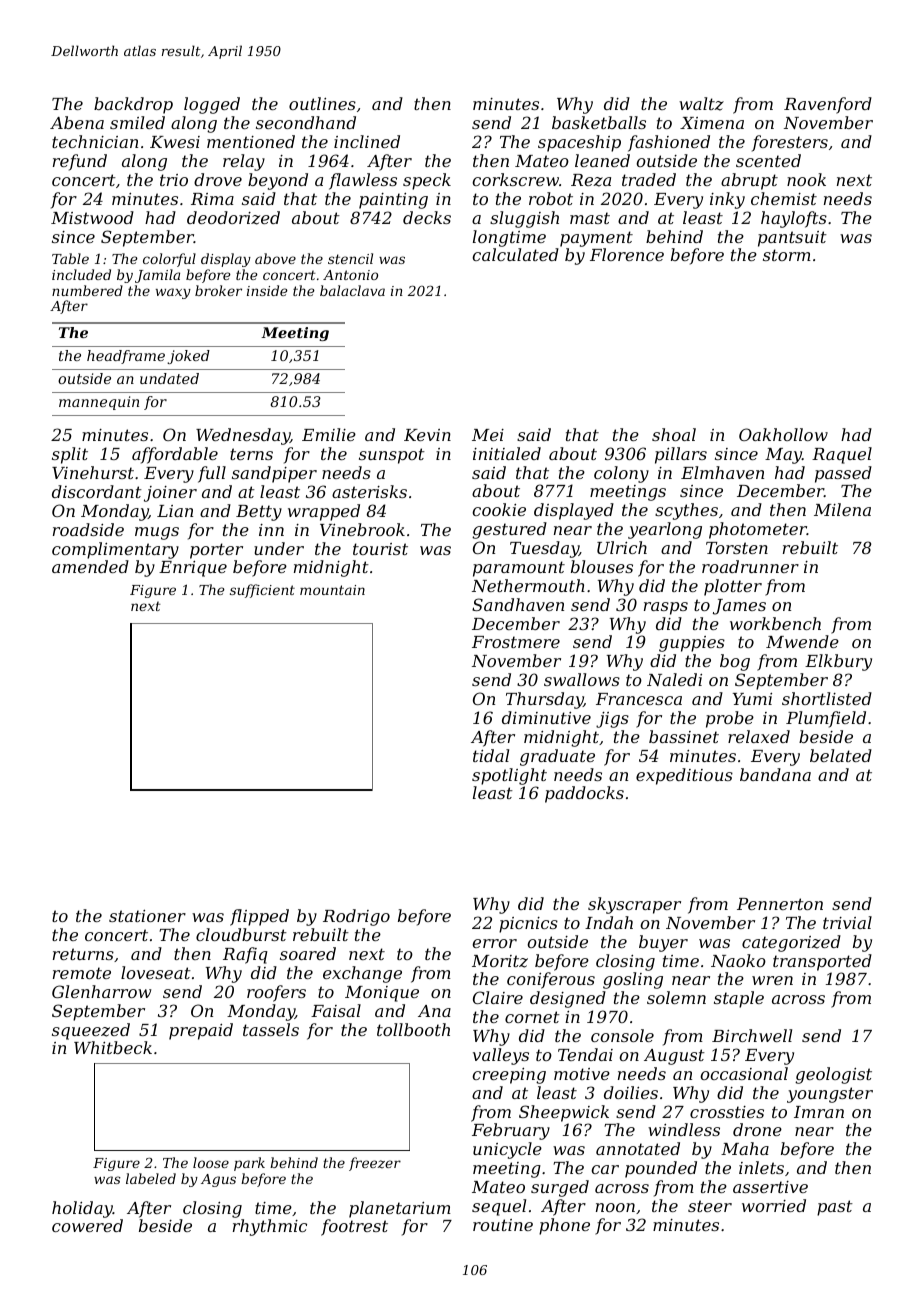  What do you see at coordinates (674, 1057) in the document?
I see `August` at bounding box center [674, 1057].
